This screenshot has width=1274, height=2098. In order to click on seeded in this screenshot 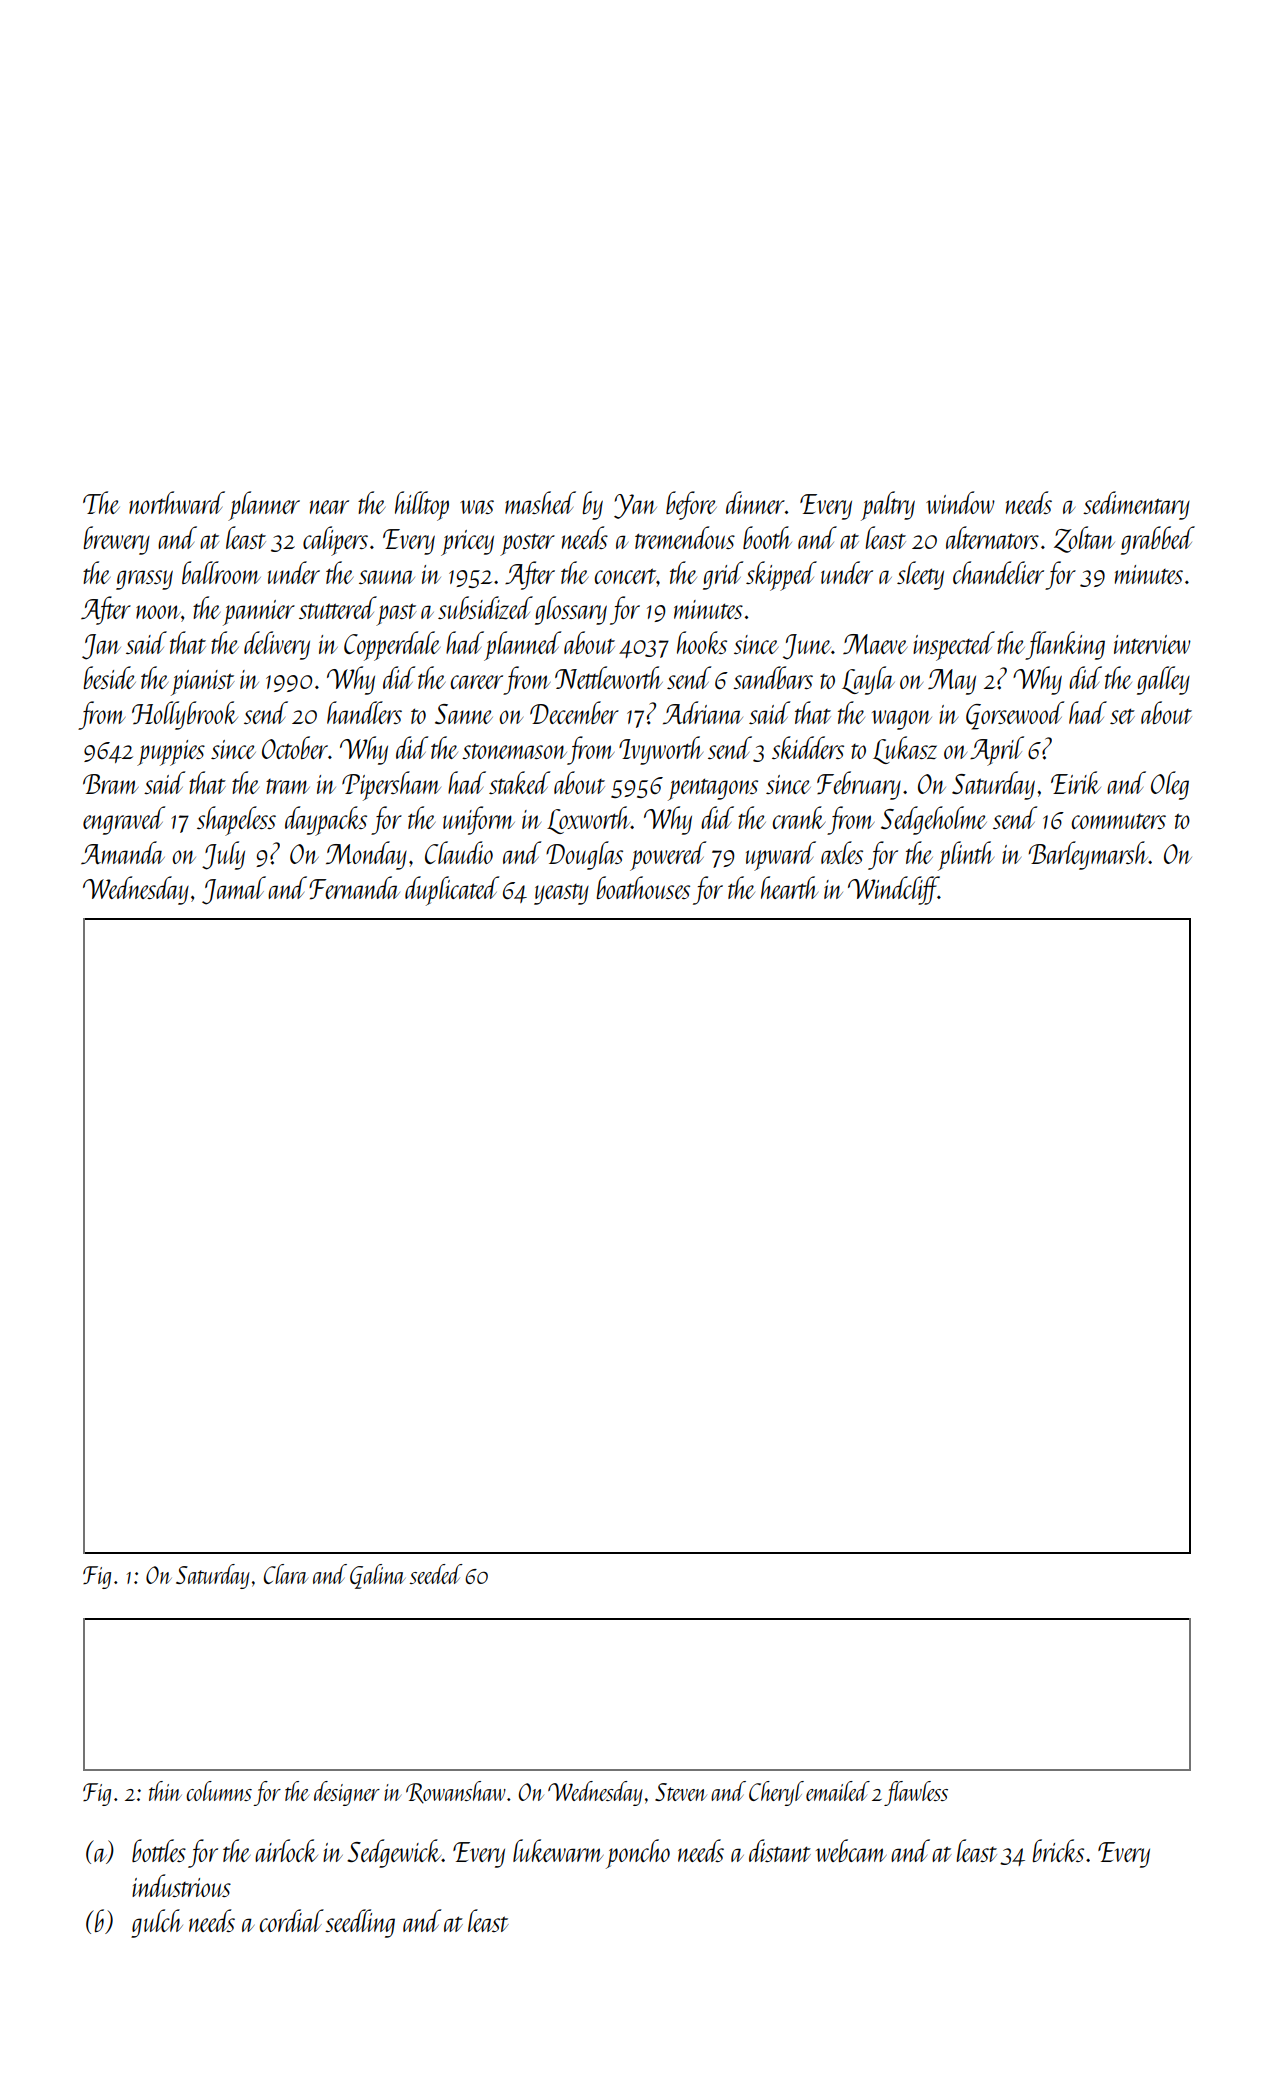, I will do `click(436, 1574)`.
